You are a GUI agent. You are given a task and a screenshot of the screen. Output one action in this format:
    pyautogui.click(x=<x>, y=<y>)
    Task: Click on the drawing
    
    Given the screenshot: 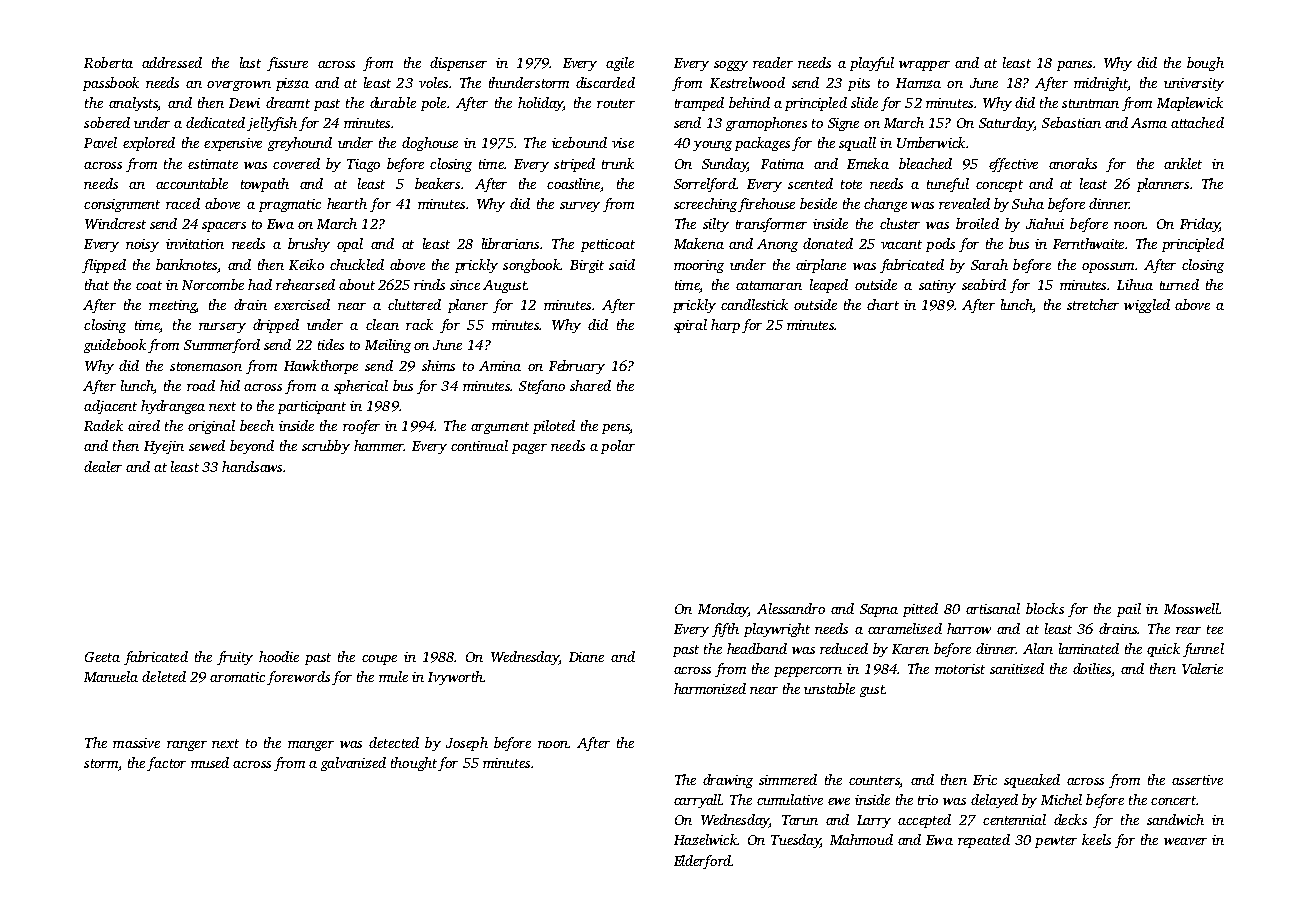 What is the action you would take?
    pyautogui.click(x=728, y=781)
